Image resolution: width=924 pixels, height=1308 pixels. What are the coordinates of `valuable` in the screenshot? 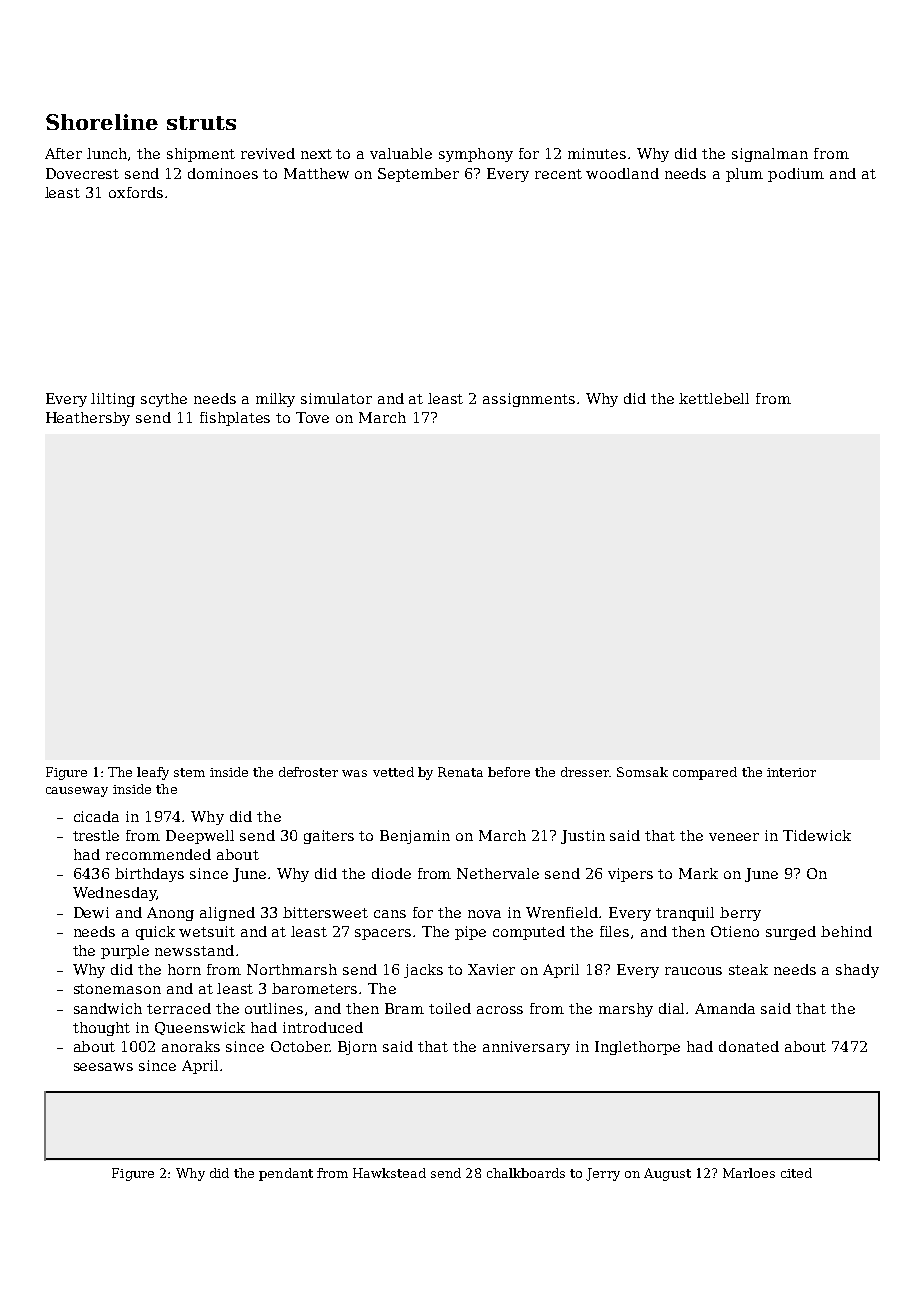 It's located at (401, 153).
